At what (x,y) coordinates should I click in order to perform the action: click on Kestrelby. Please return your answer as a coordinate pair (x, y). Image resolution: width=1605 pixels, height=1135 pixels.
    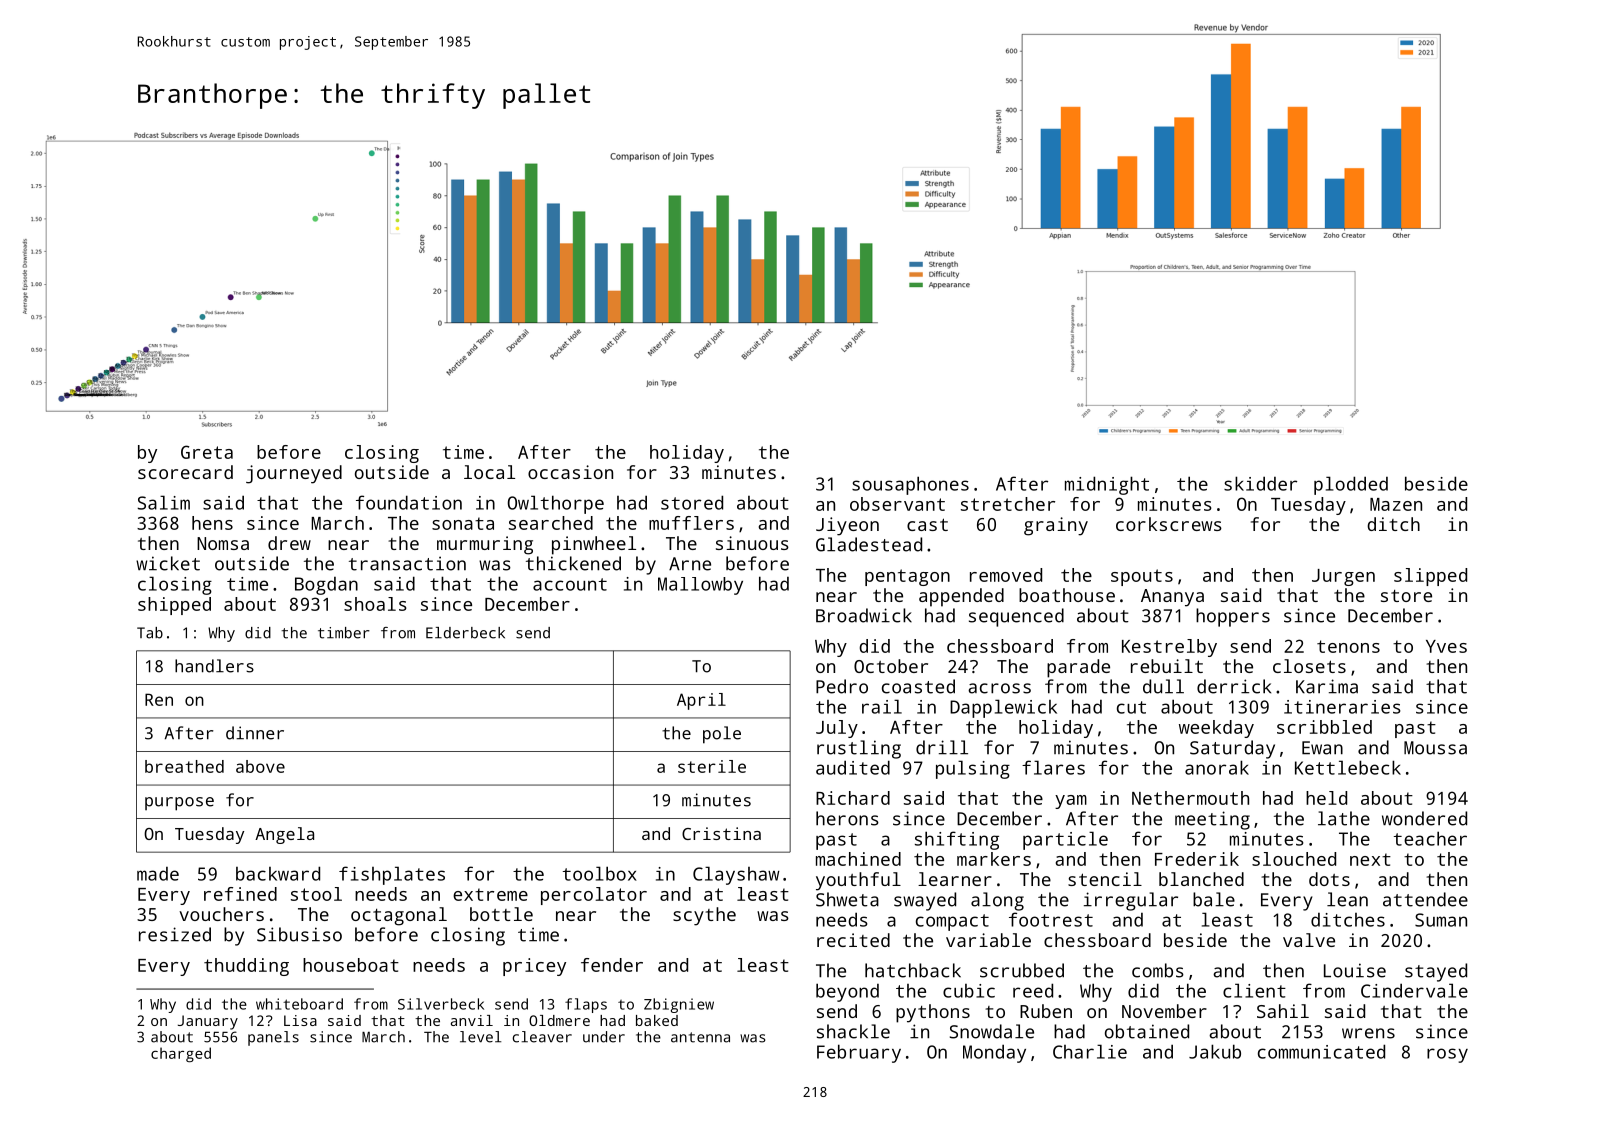
    Looking at the image, I should click on (1169, 648).
